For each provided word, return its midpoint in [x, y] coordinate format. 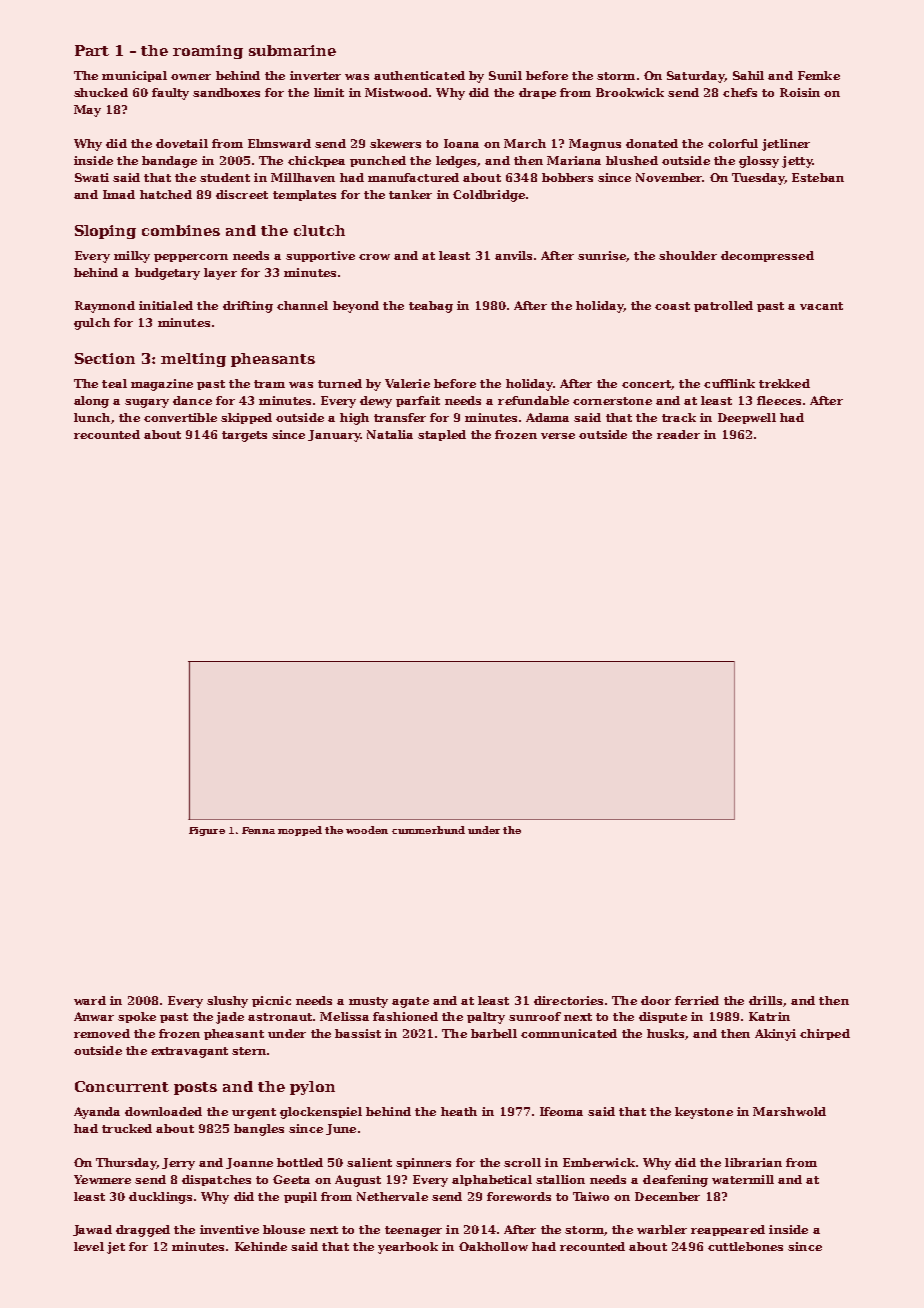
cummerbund [428, 830]
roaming [208, 52]
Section [105, 358]
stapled [442, 435]
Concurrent [122, 1086]
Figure [207, 831]
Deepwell [747, 418]
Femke [819, 75]
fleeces [779, 400]
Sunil [505, 75]
